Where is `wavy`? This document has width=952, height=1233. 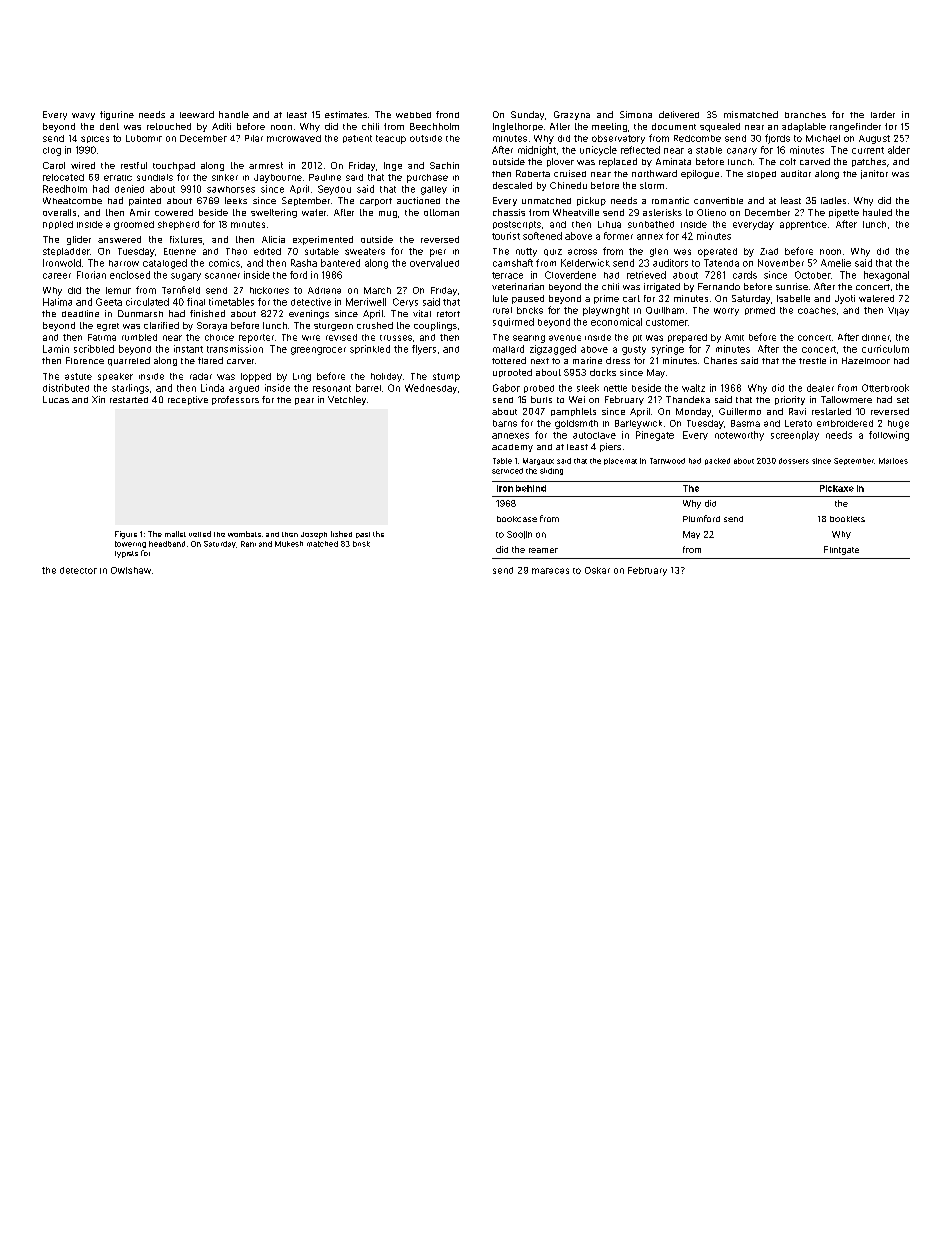 wavy is located at coordinates (83, 116).
